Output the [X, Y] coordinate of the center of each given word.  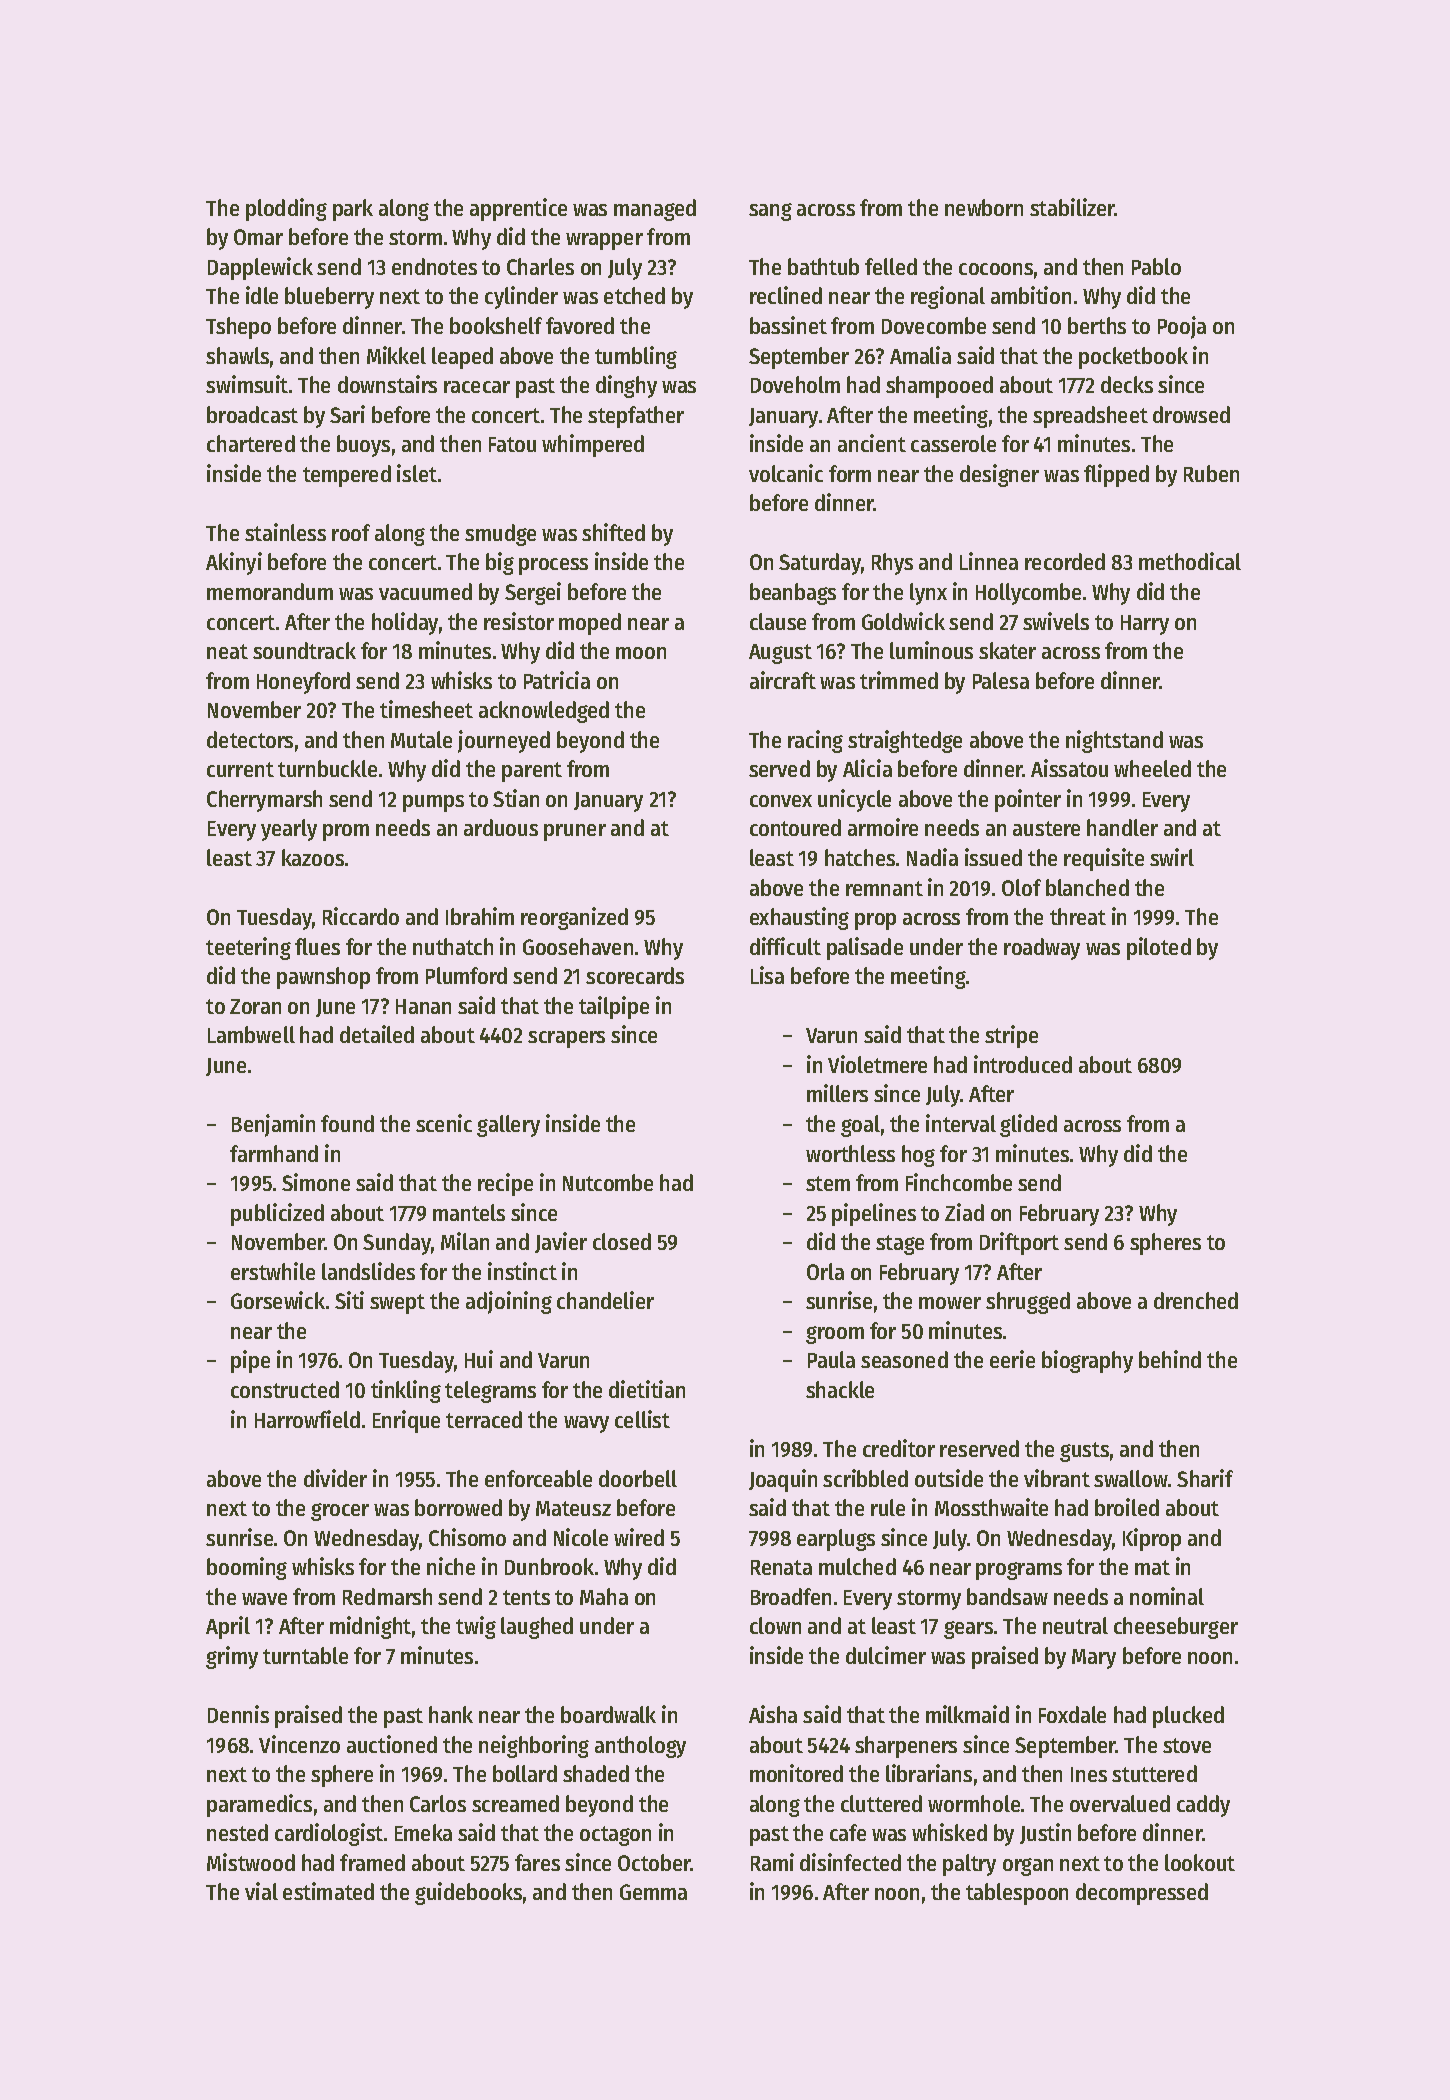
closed [622, 1241]
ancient [872, 443]
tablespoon [1017, 1894]
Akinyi [234, 563]
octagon [615, 1836]
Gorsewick [278, 1300]
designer [999, 475]
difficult [785, 946]
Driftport [1019, 1243]
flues [317, 946]
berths [1097, 325]
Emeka [423, 1832]
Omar [258, 237]
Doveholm [795, 384]
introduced [1023, 1064]
